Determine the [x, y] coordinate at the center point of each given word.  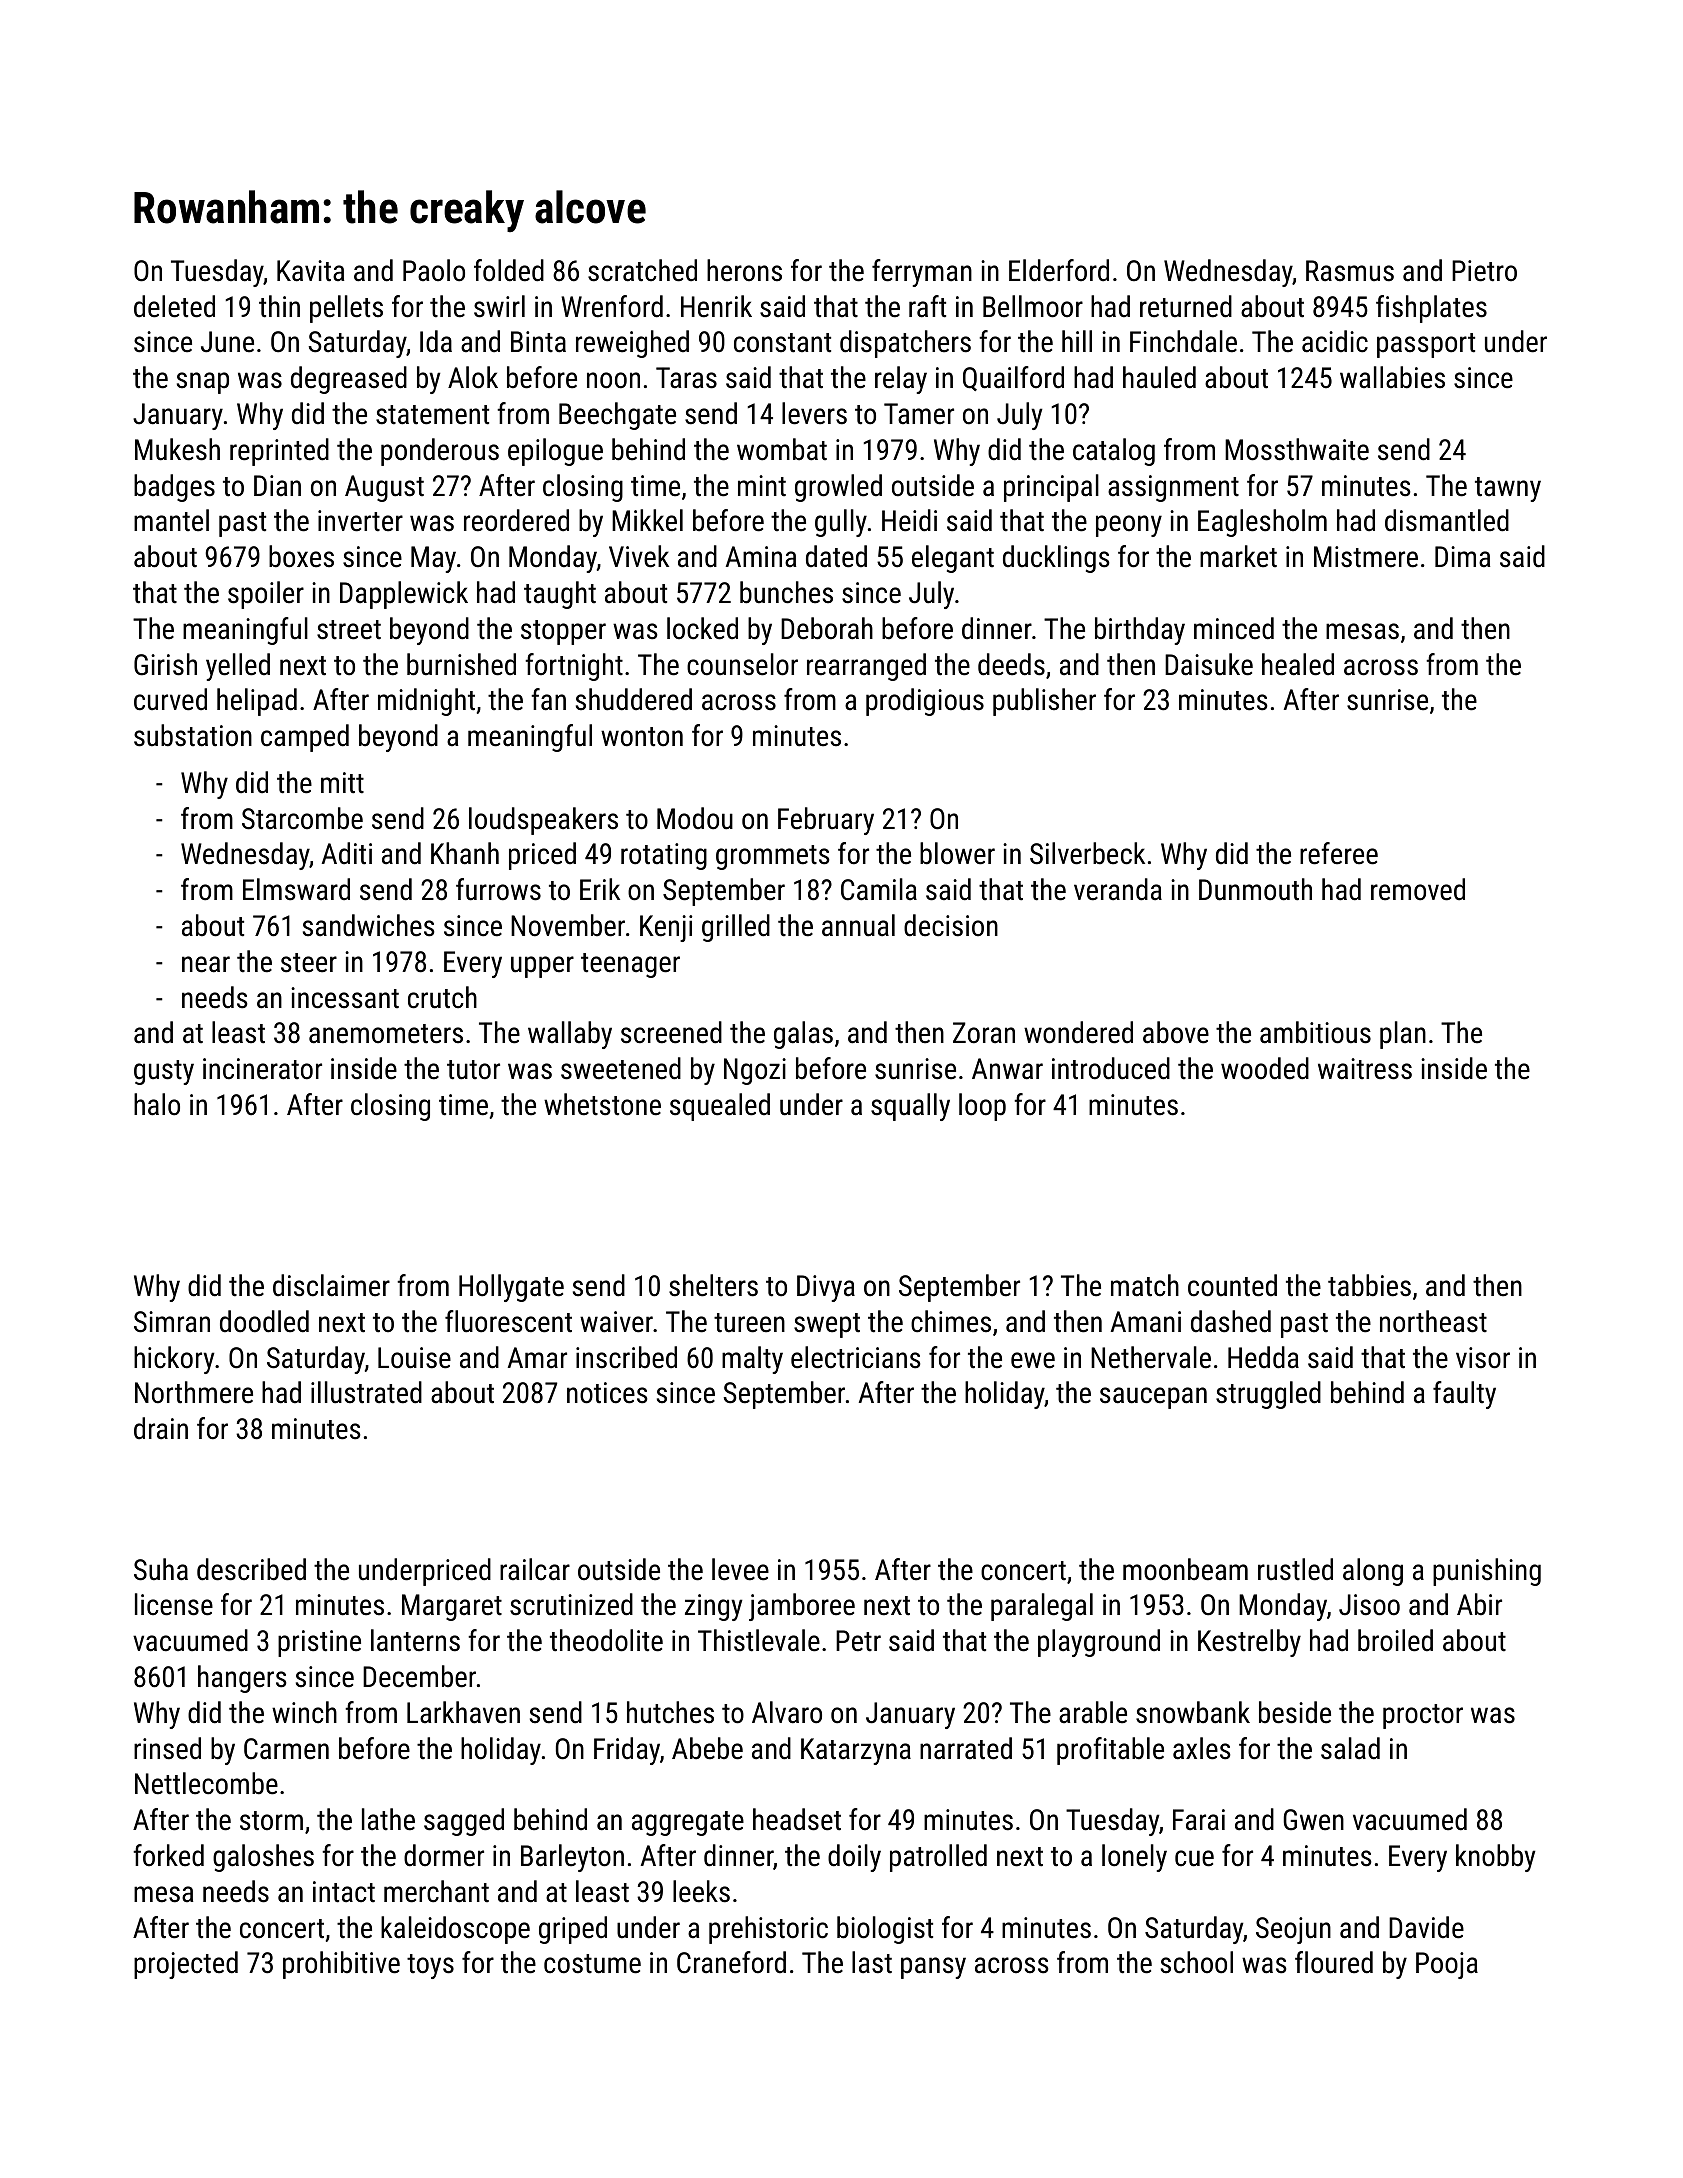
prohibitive [341, 1965]
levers [814, 413]
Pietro [1484, 271]
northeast [1433, 1321]
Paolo [434, 270]
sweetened [621, 1068]
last [872, 1962]
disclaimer [331, 1285]
